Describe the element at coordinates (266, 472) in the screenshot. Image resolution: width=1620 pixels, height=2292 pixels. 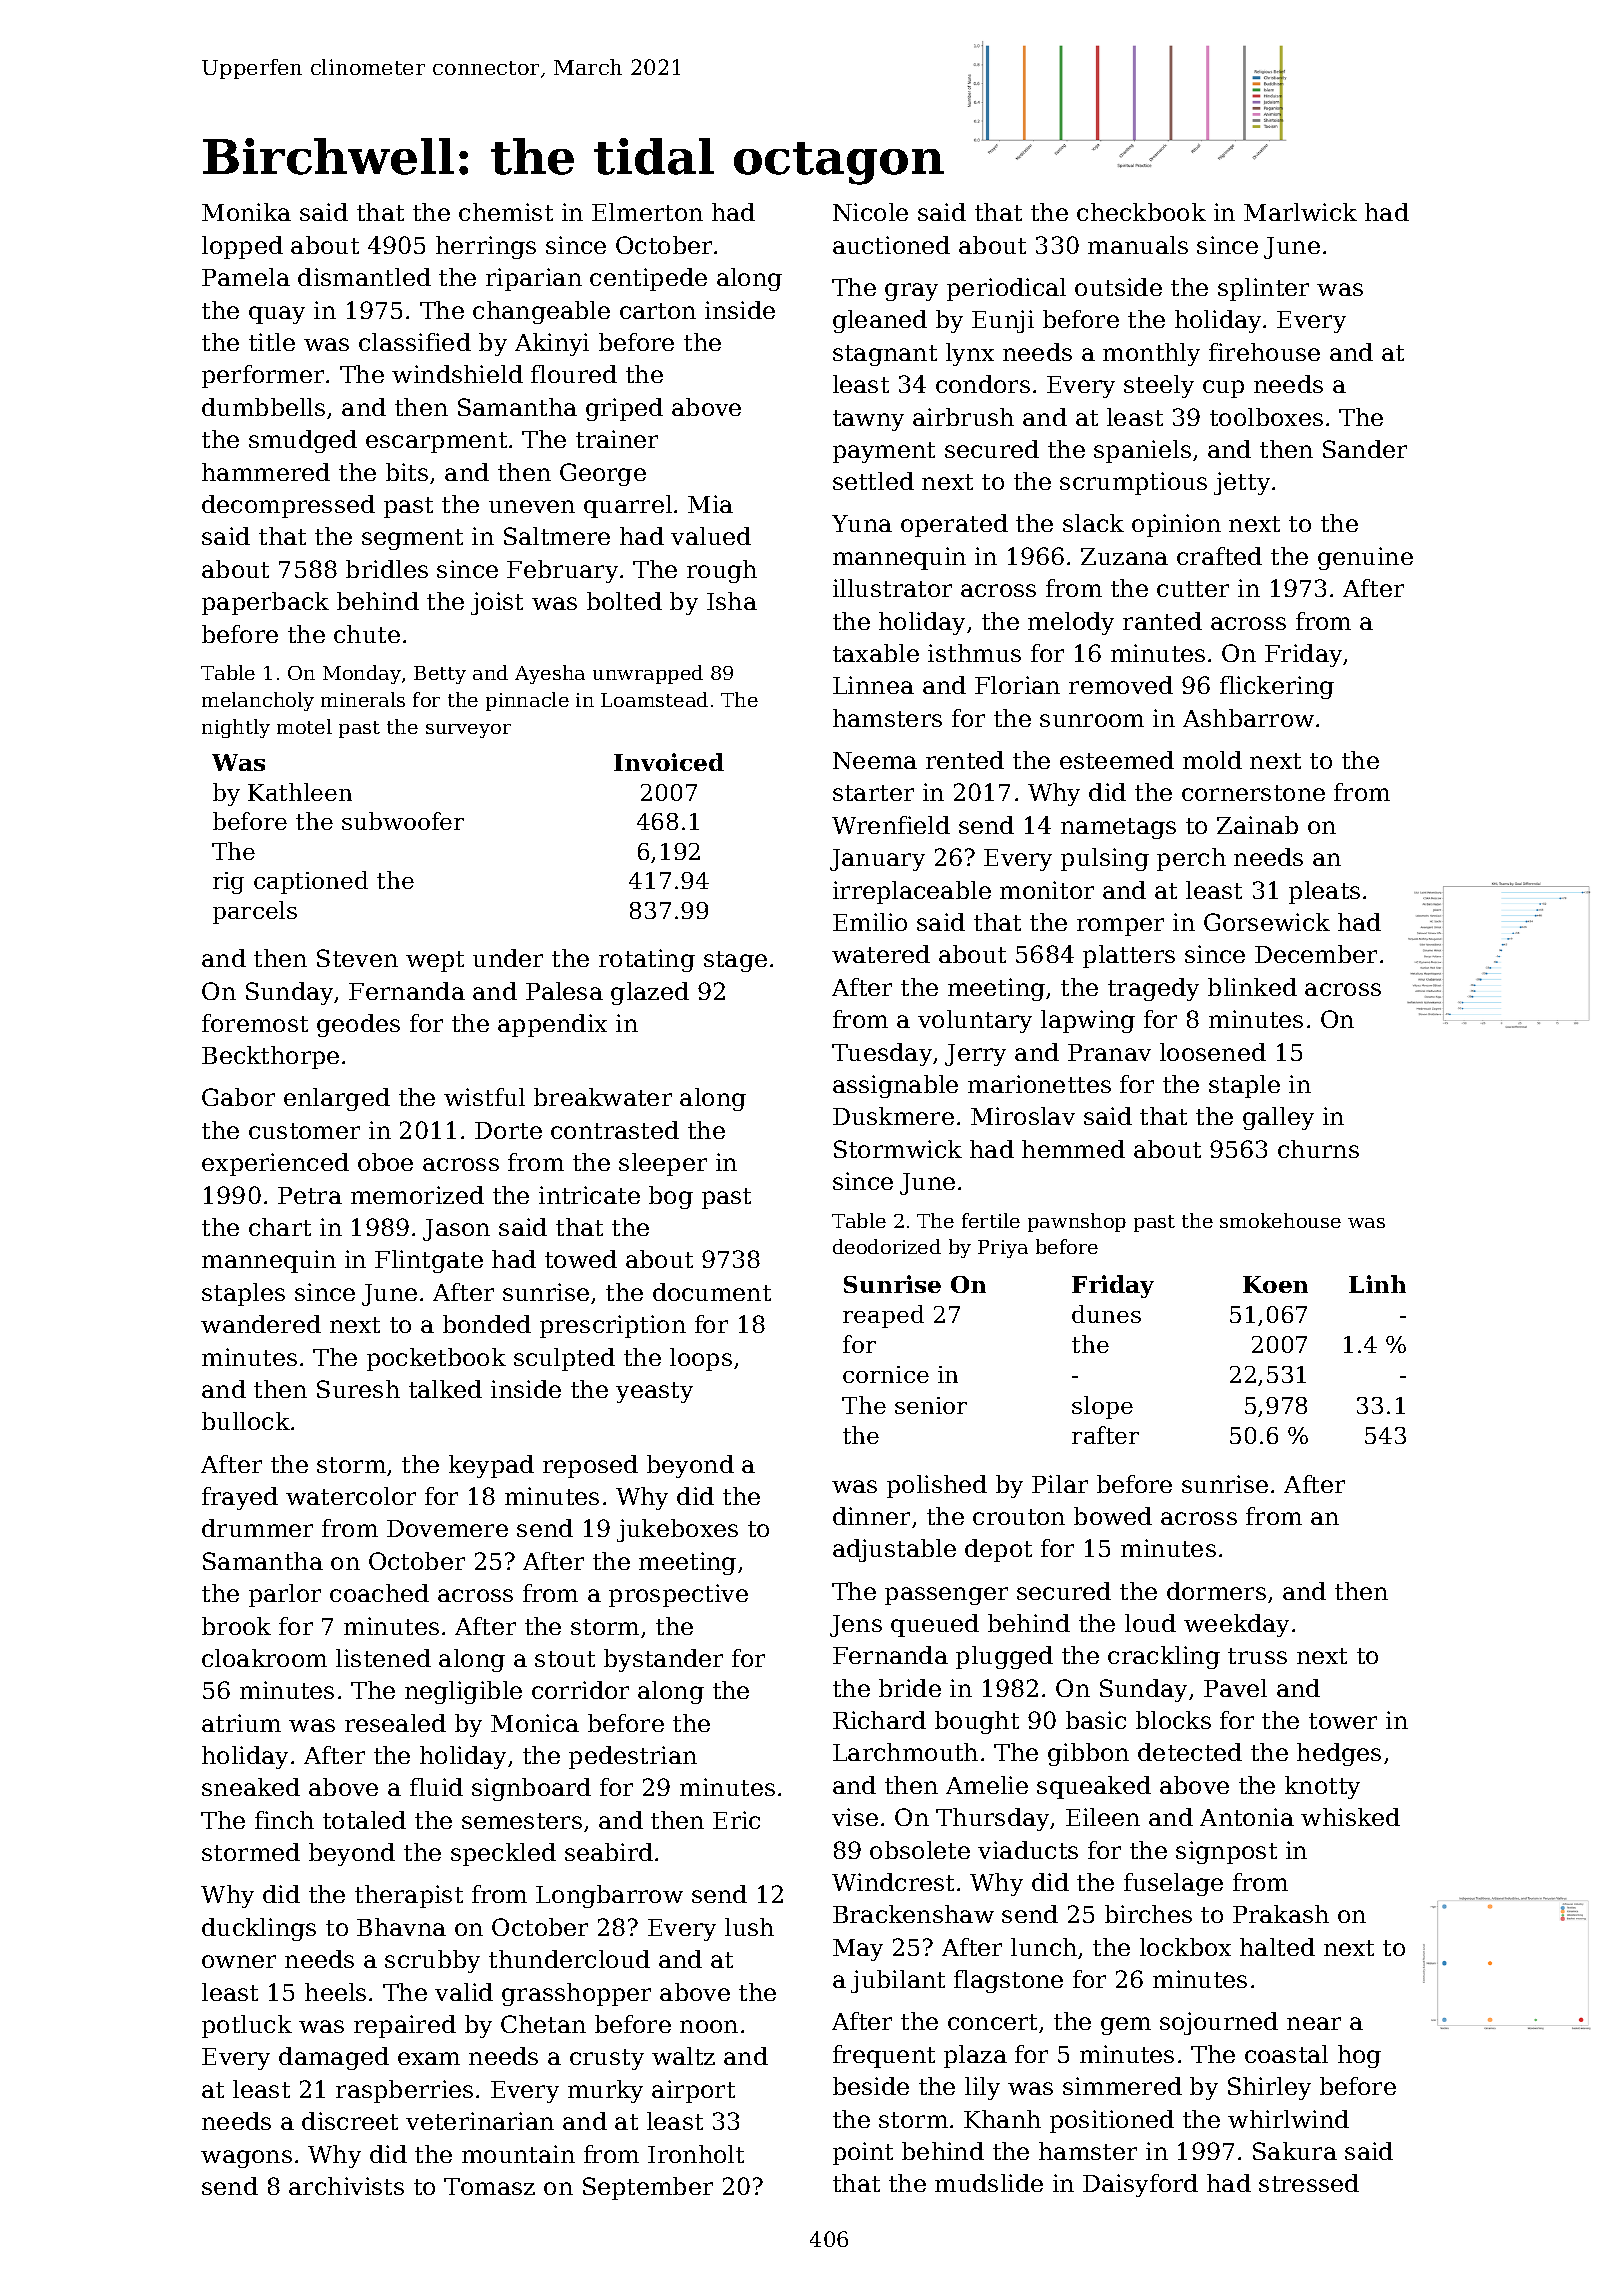
I see `hammered` at that location.
